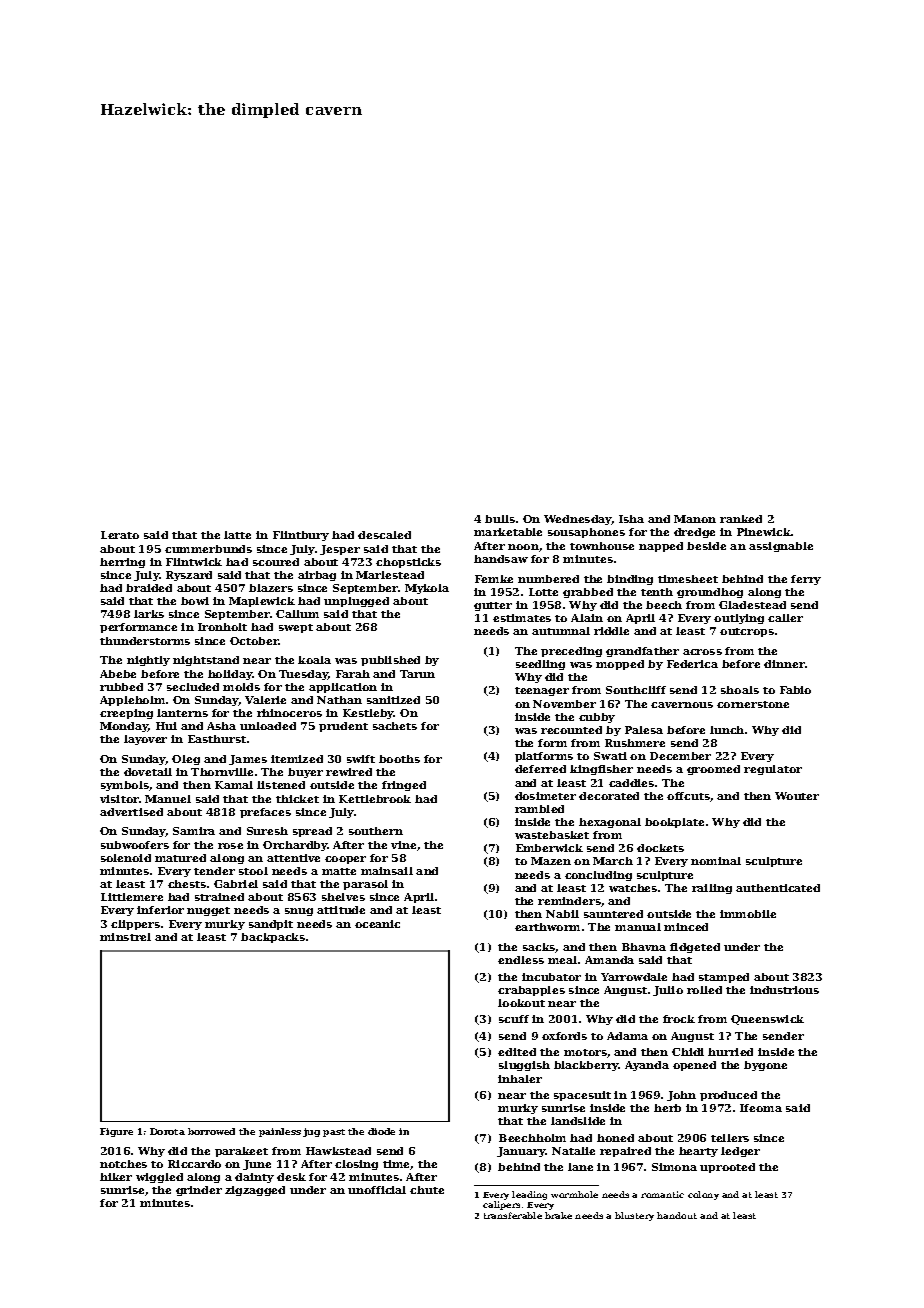 The width and height of the page is (924, 1308). I want to click on Maplewick, so click(262, 602).
